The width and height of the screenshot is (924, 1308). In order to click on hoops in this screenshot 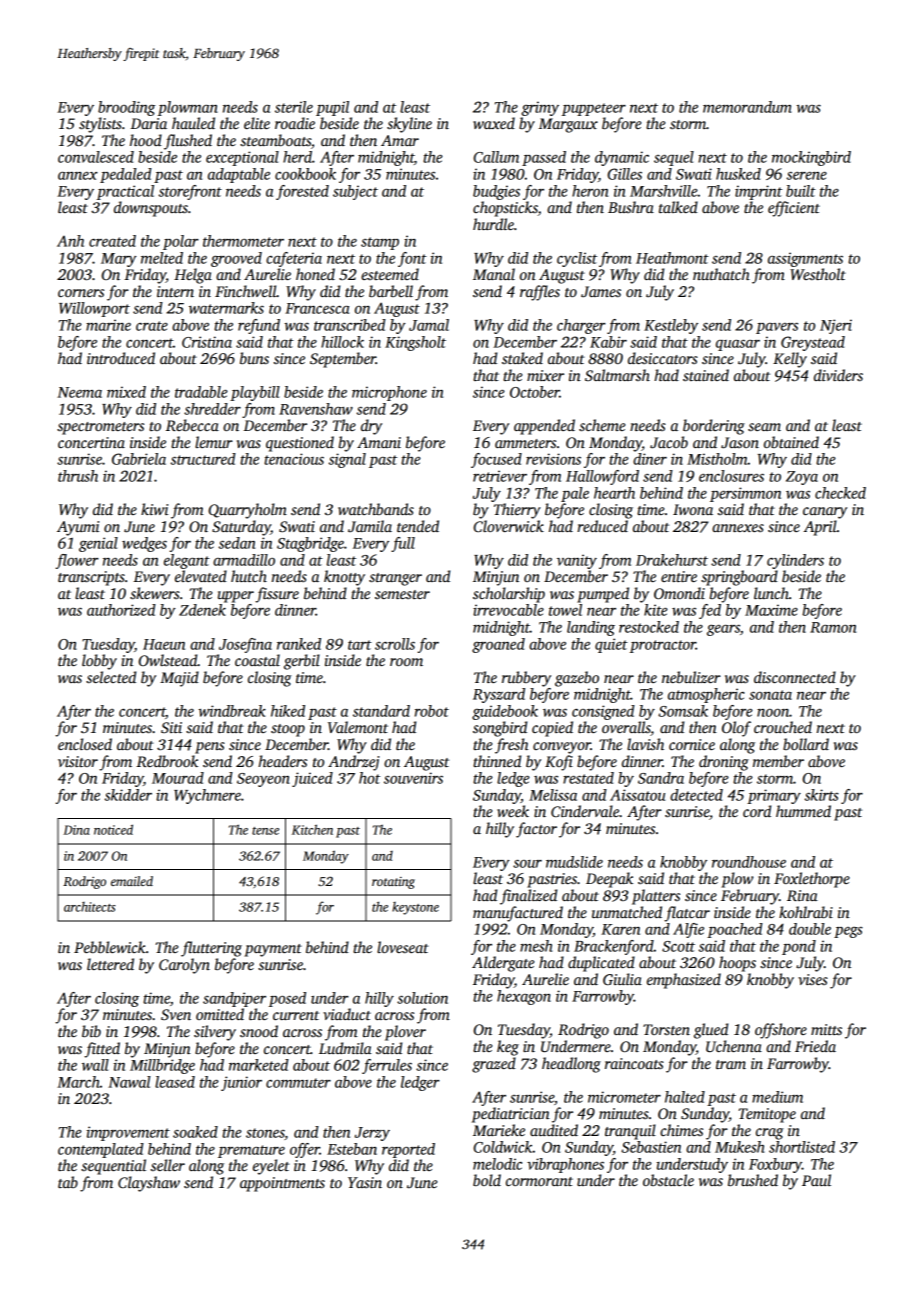, I will do `click(737, 964)`.
